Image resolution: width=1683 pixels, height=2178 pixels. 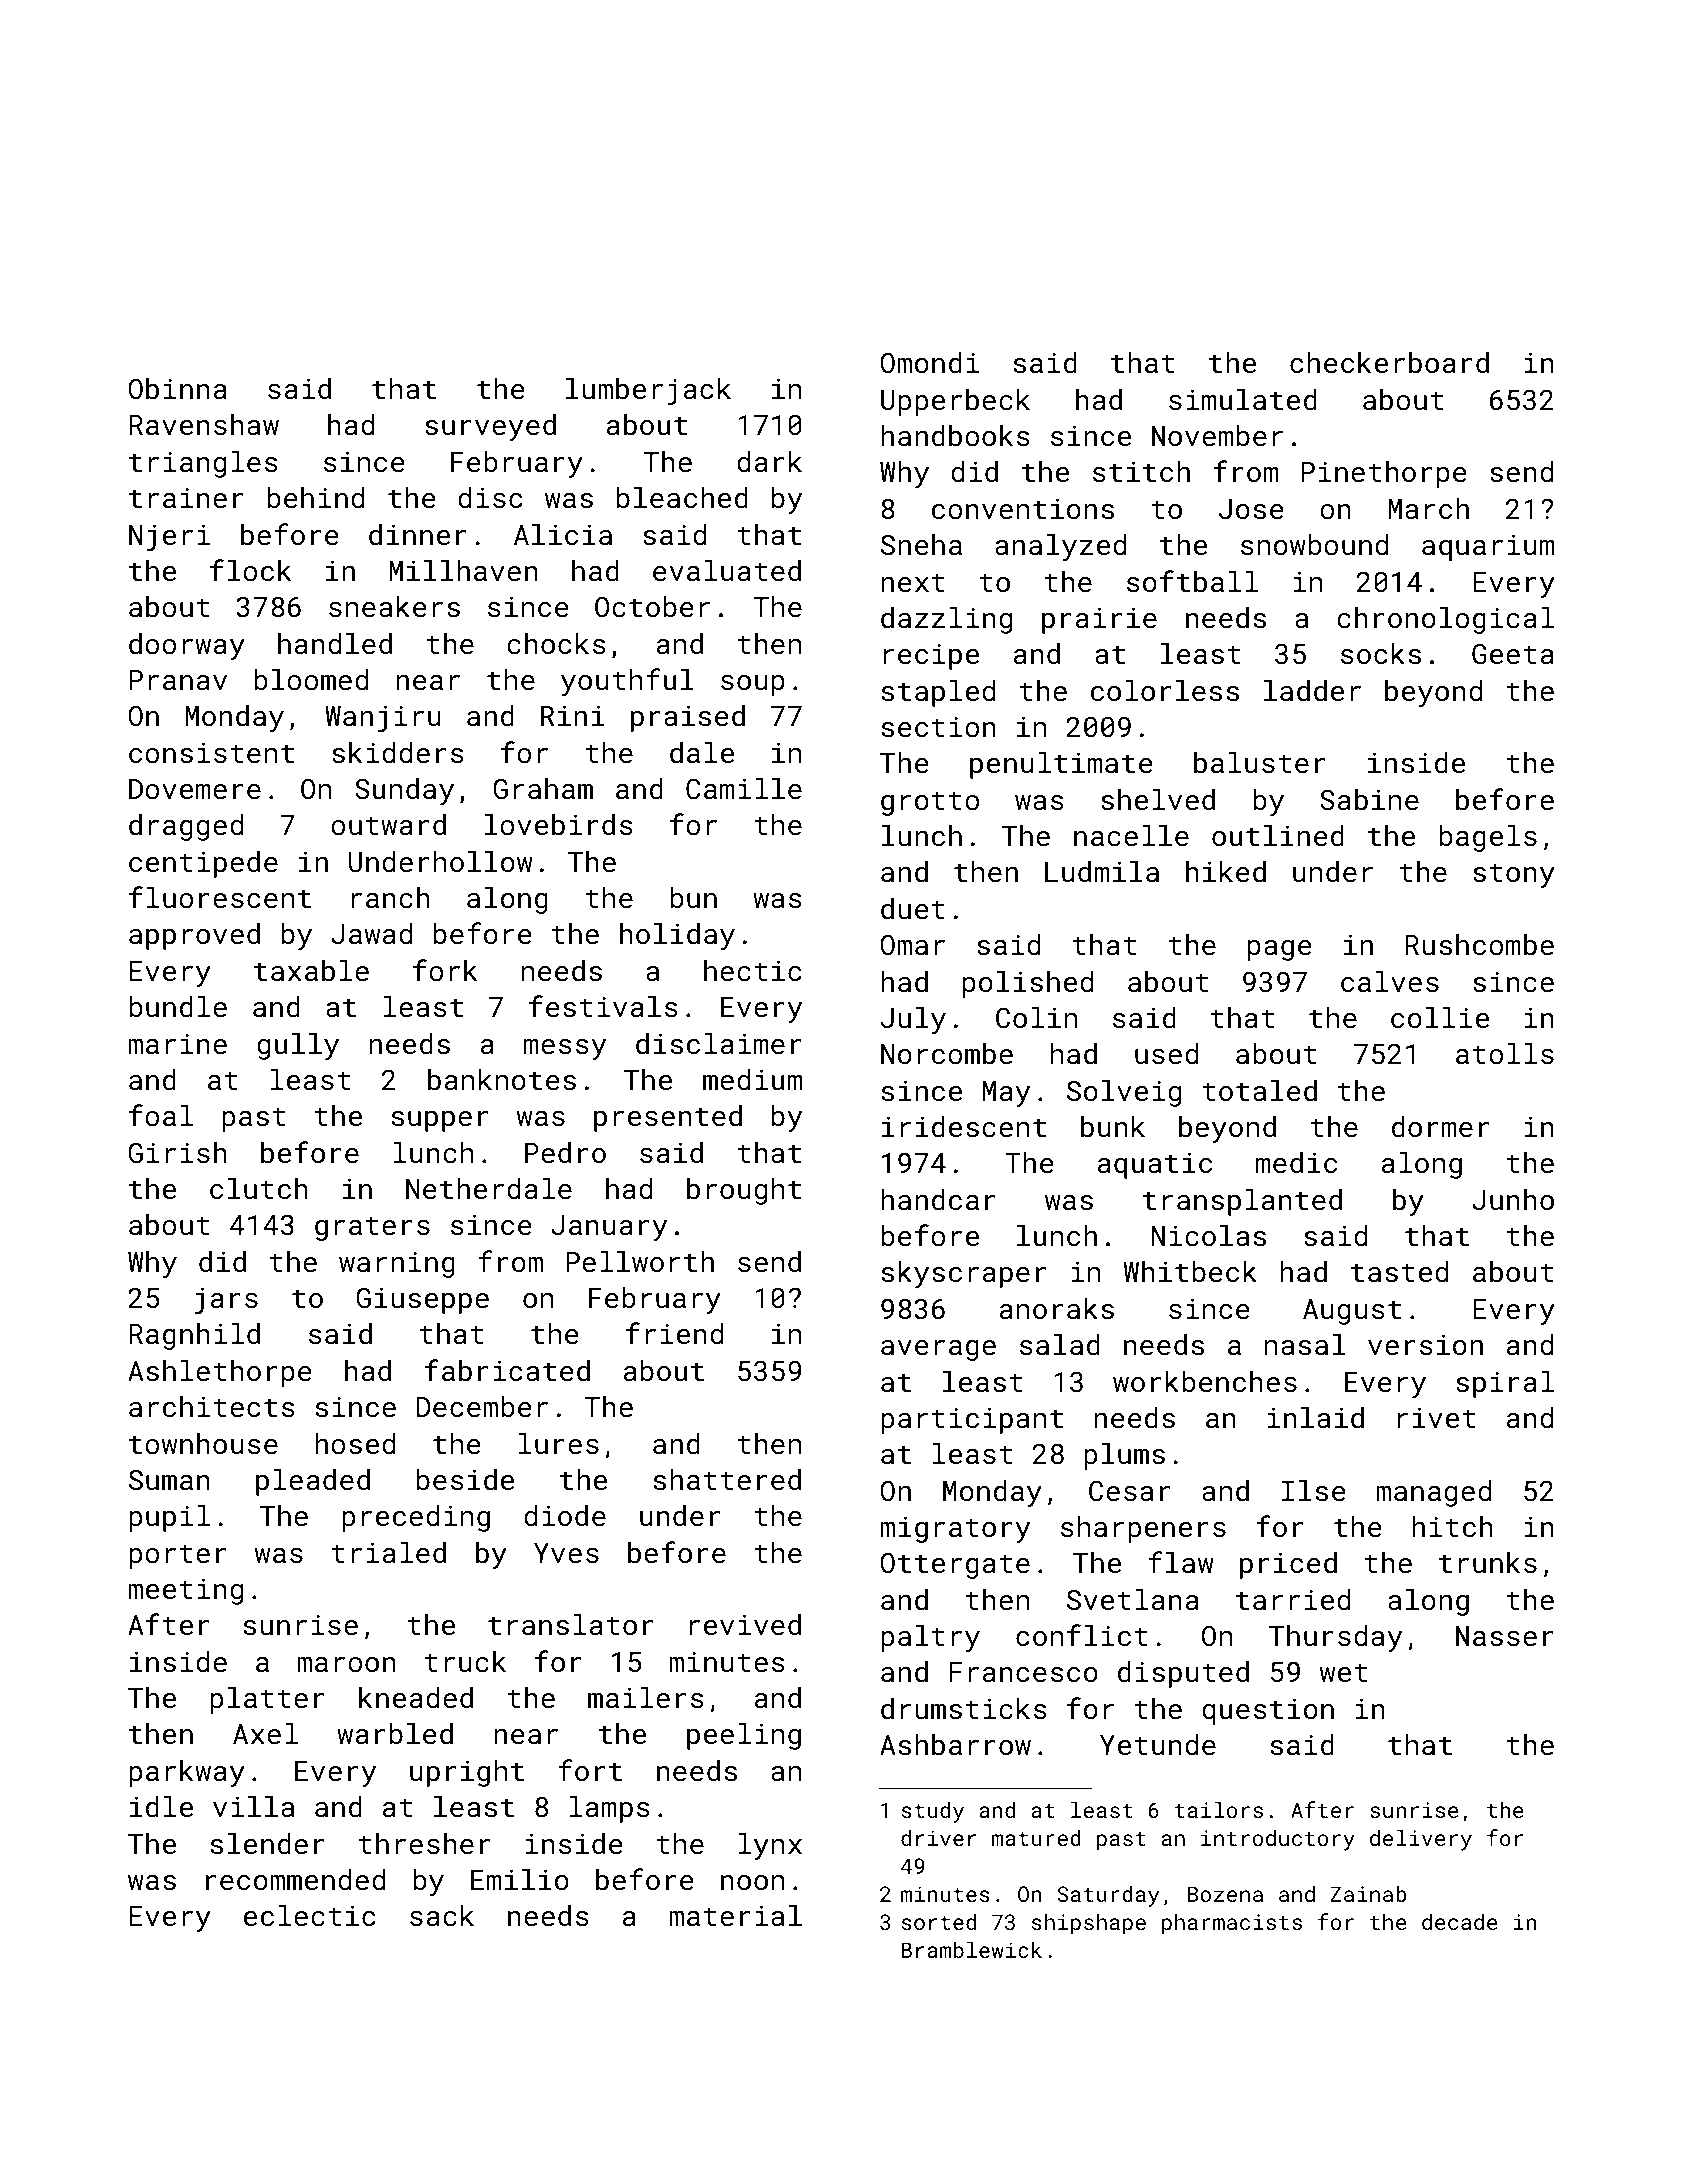 I want to click on snowbound, so click(x=1314, y=545).
